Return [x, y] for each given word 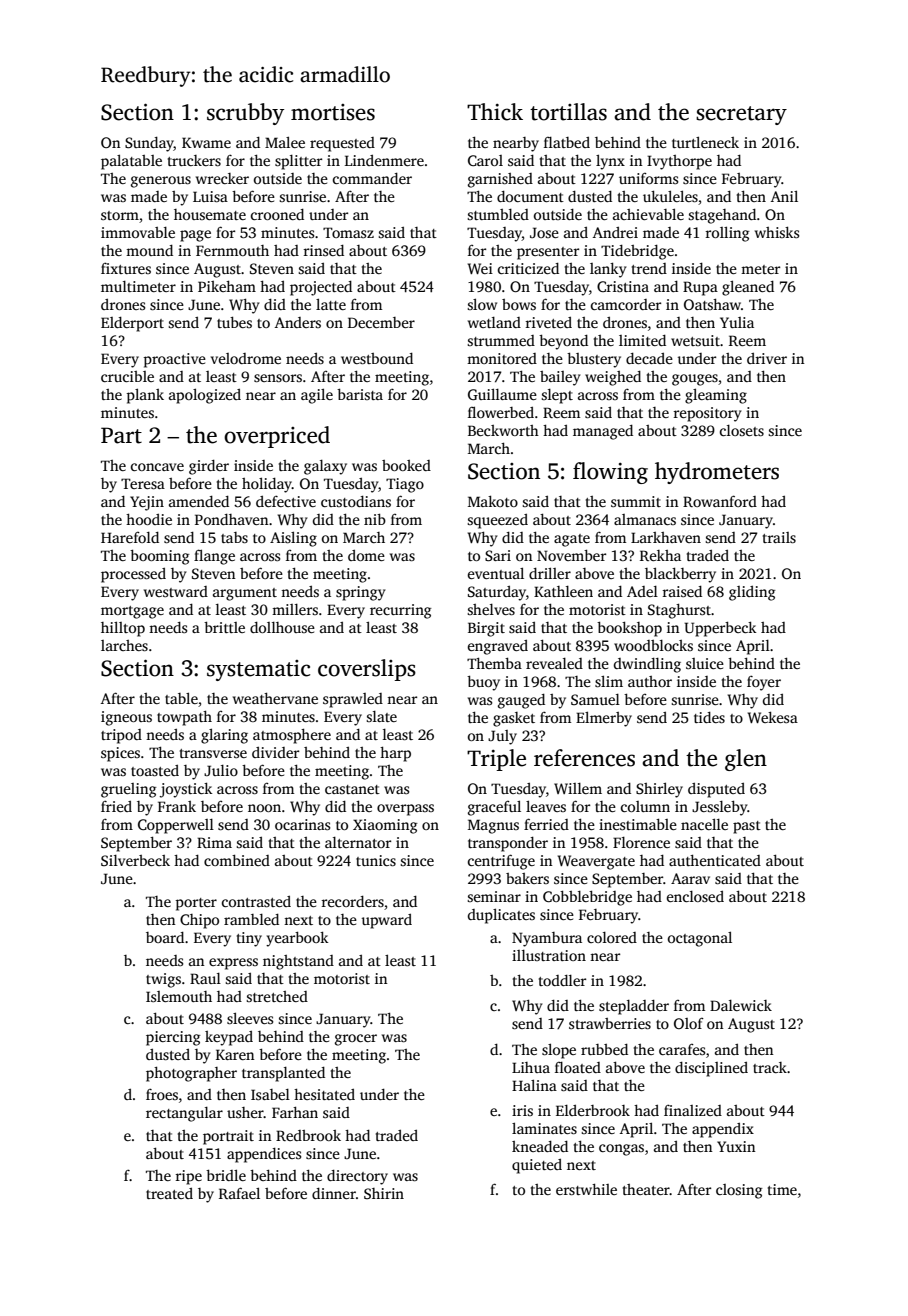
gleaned [748, 288]
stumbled [498, 214]
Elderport [132, 324]
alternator [358, 842]
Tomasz [348, 232]
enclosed [695, 896]
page [195, 236]
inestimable [638, 824]
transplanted [283, 1074]
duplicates [501, 916]
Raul [205, 978]
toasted [155, 770]
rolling [727, 234]
